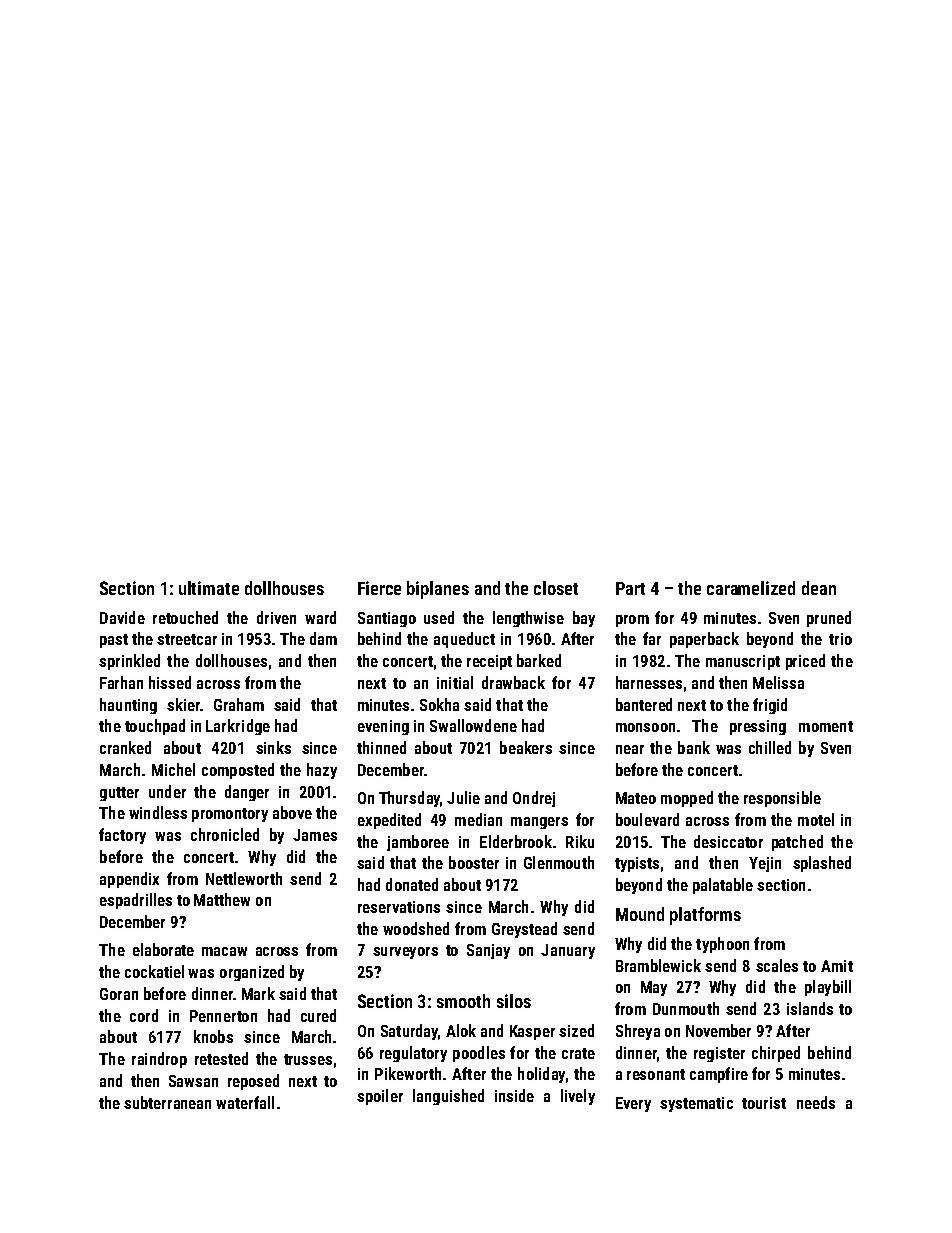  I want to click on November, so click(718, 1030).
